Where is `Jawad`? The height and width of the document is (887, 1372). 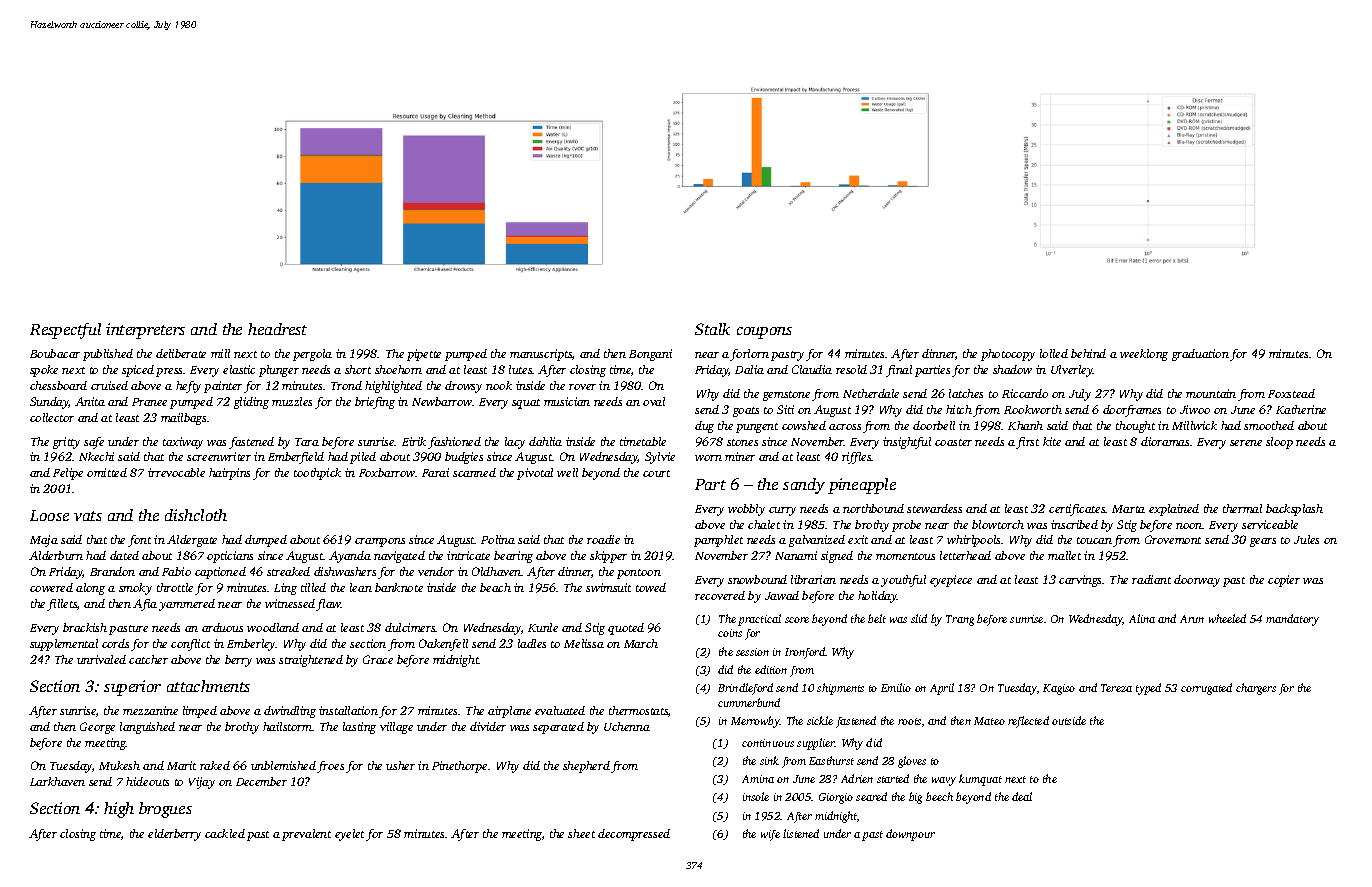
Jawad is located at coordinates (782, 595).
